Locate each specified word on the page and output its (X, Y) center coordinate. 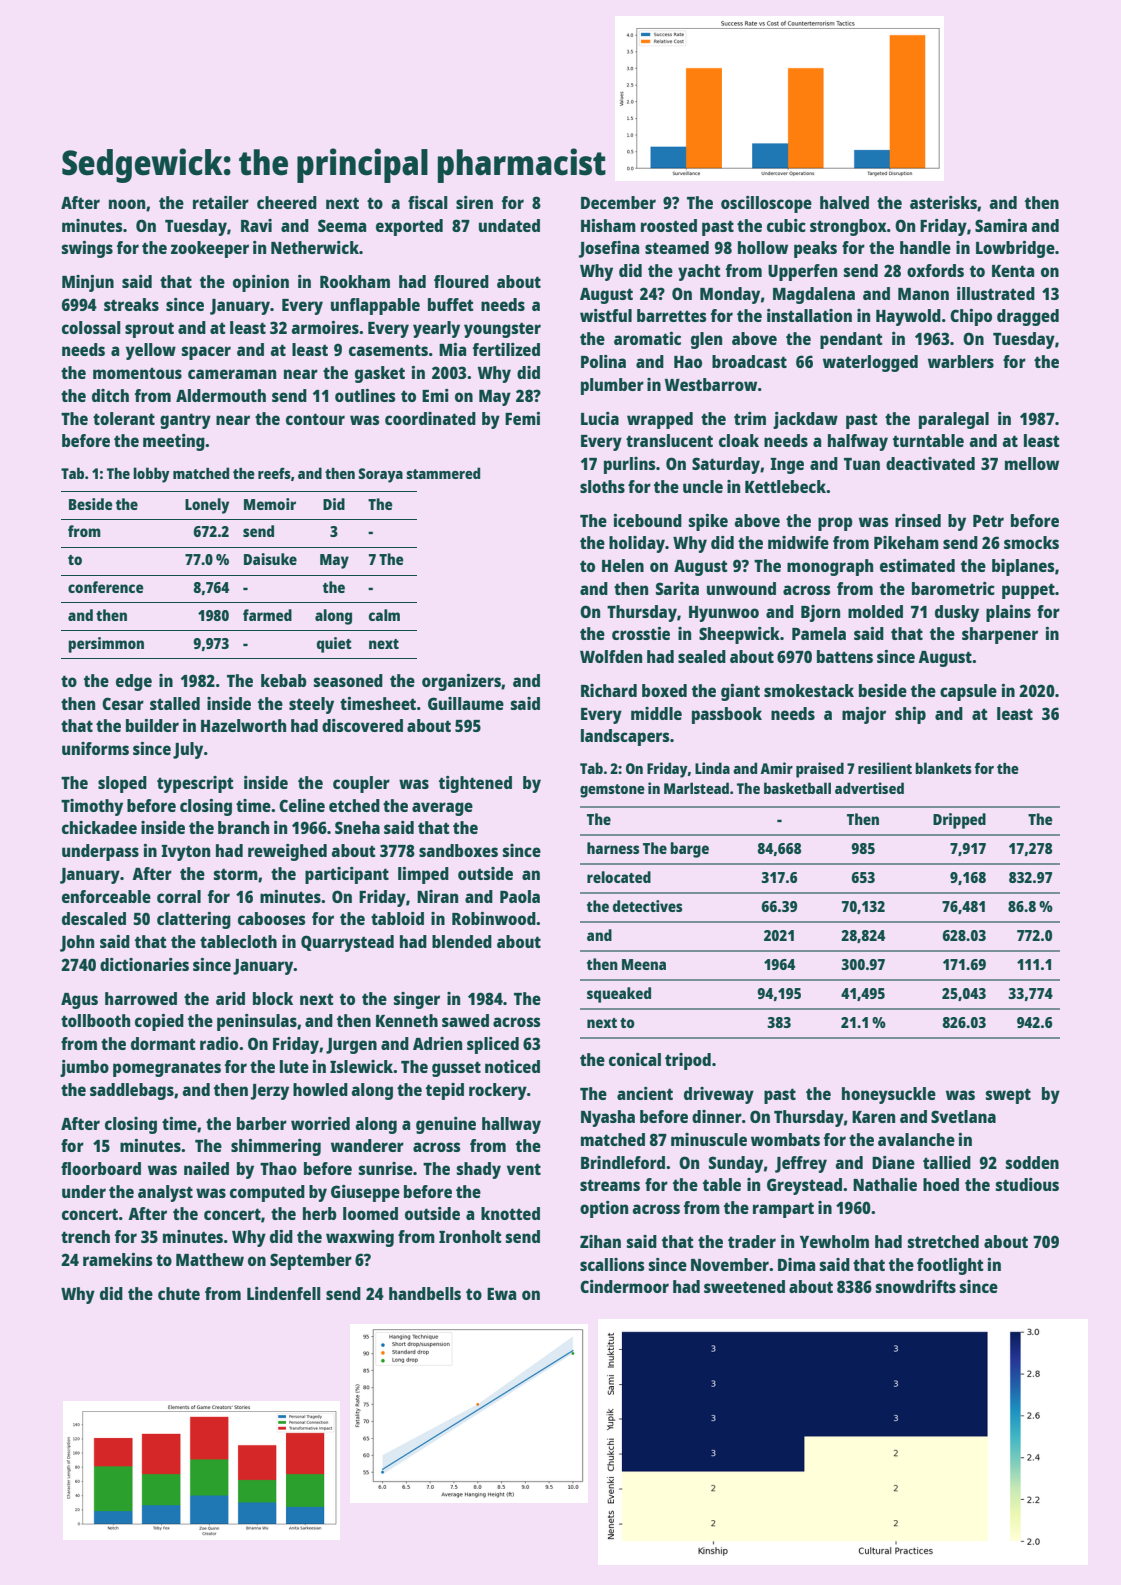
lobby (151, 475)
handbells (425, 1293)
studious (1027, 1184)
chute (179, 1293)
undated (509, 225)
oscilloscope (766, 204)
